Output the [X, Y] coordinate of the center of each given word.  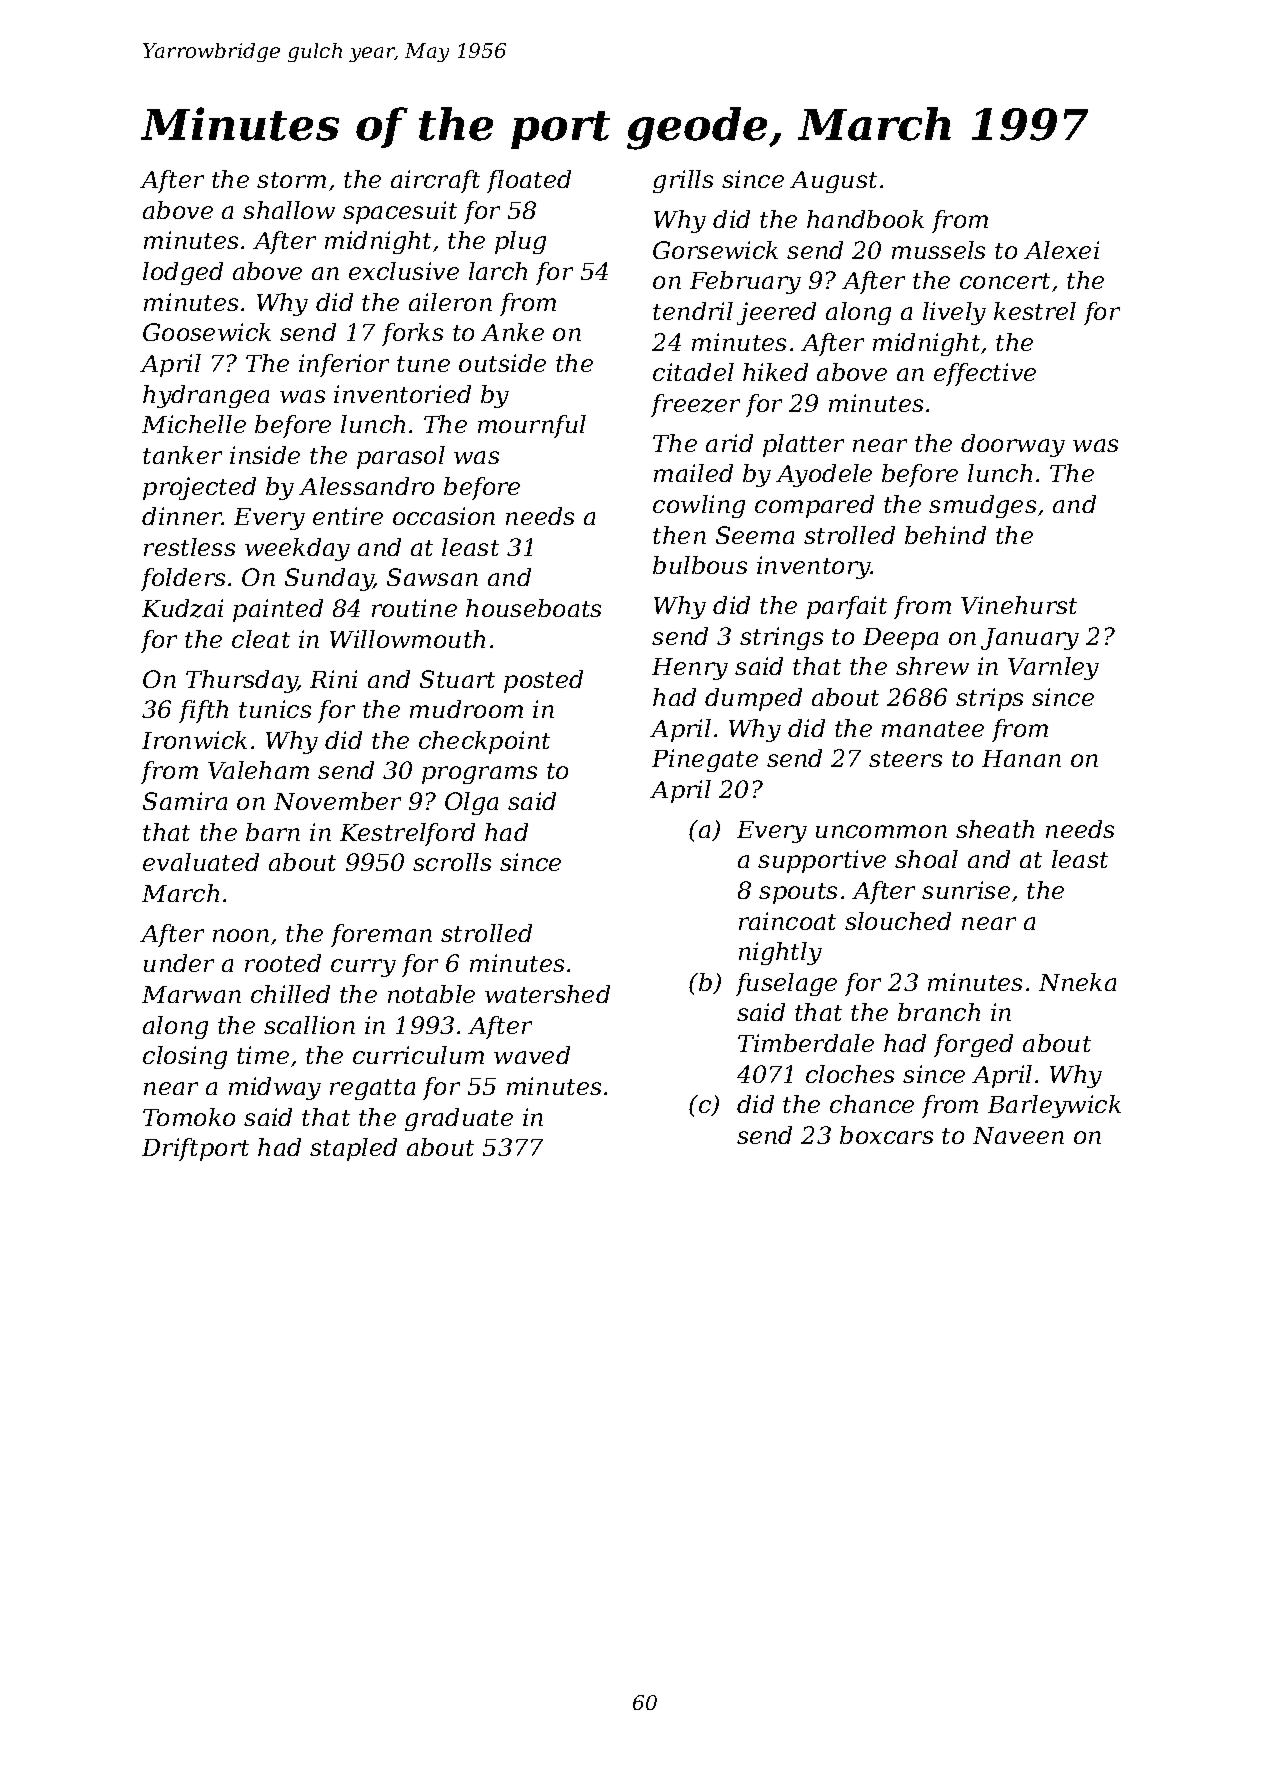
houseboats [533, 608]
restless [189, 547]
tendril [693, 311]
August [833, 182]
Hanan [1021, 758]
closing [185, 1057]
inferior [344, 365]
